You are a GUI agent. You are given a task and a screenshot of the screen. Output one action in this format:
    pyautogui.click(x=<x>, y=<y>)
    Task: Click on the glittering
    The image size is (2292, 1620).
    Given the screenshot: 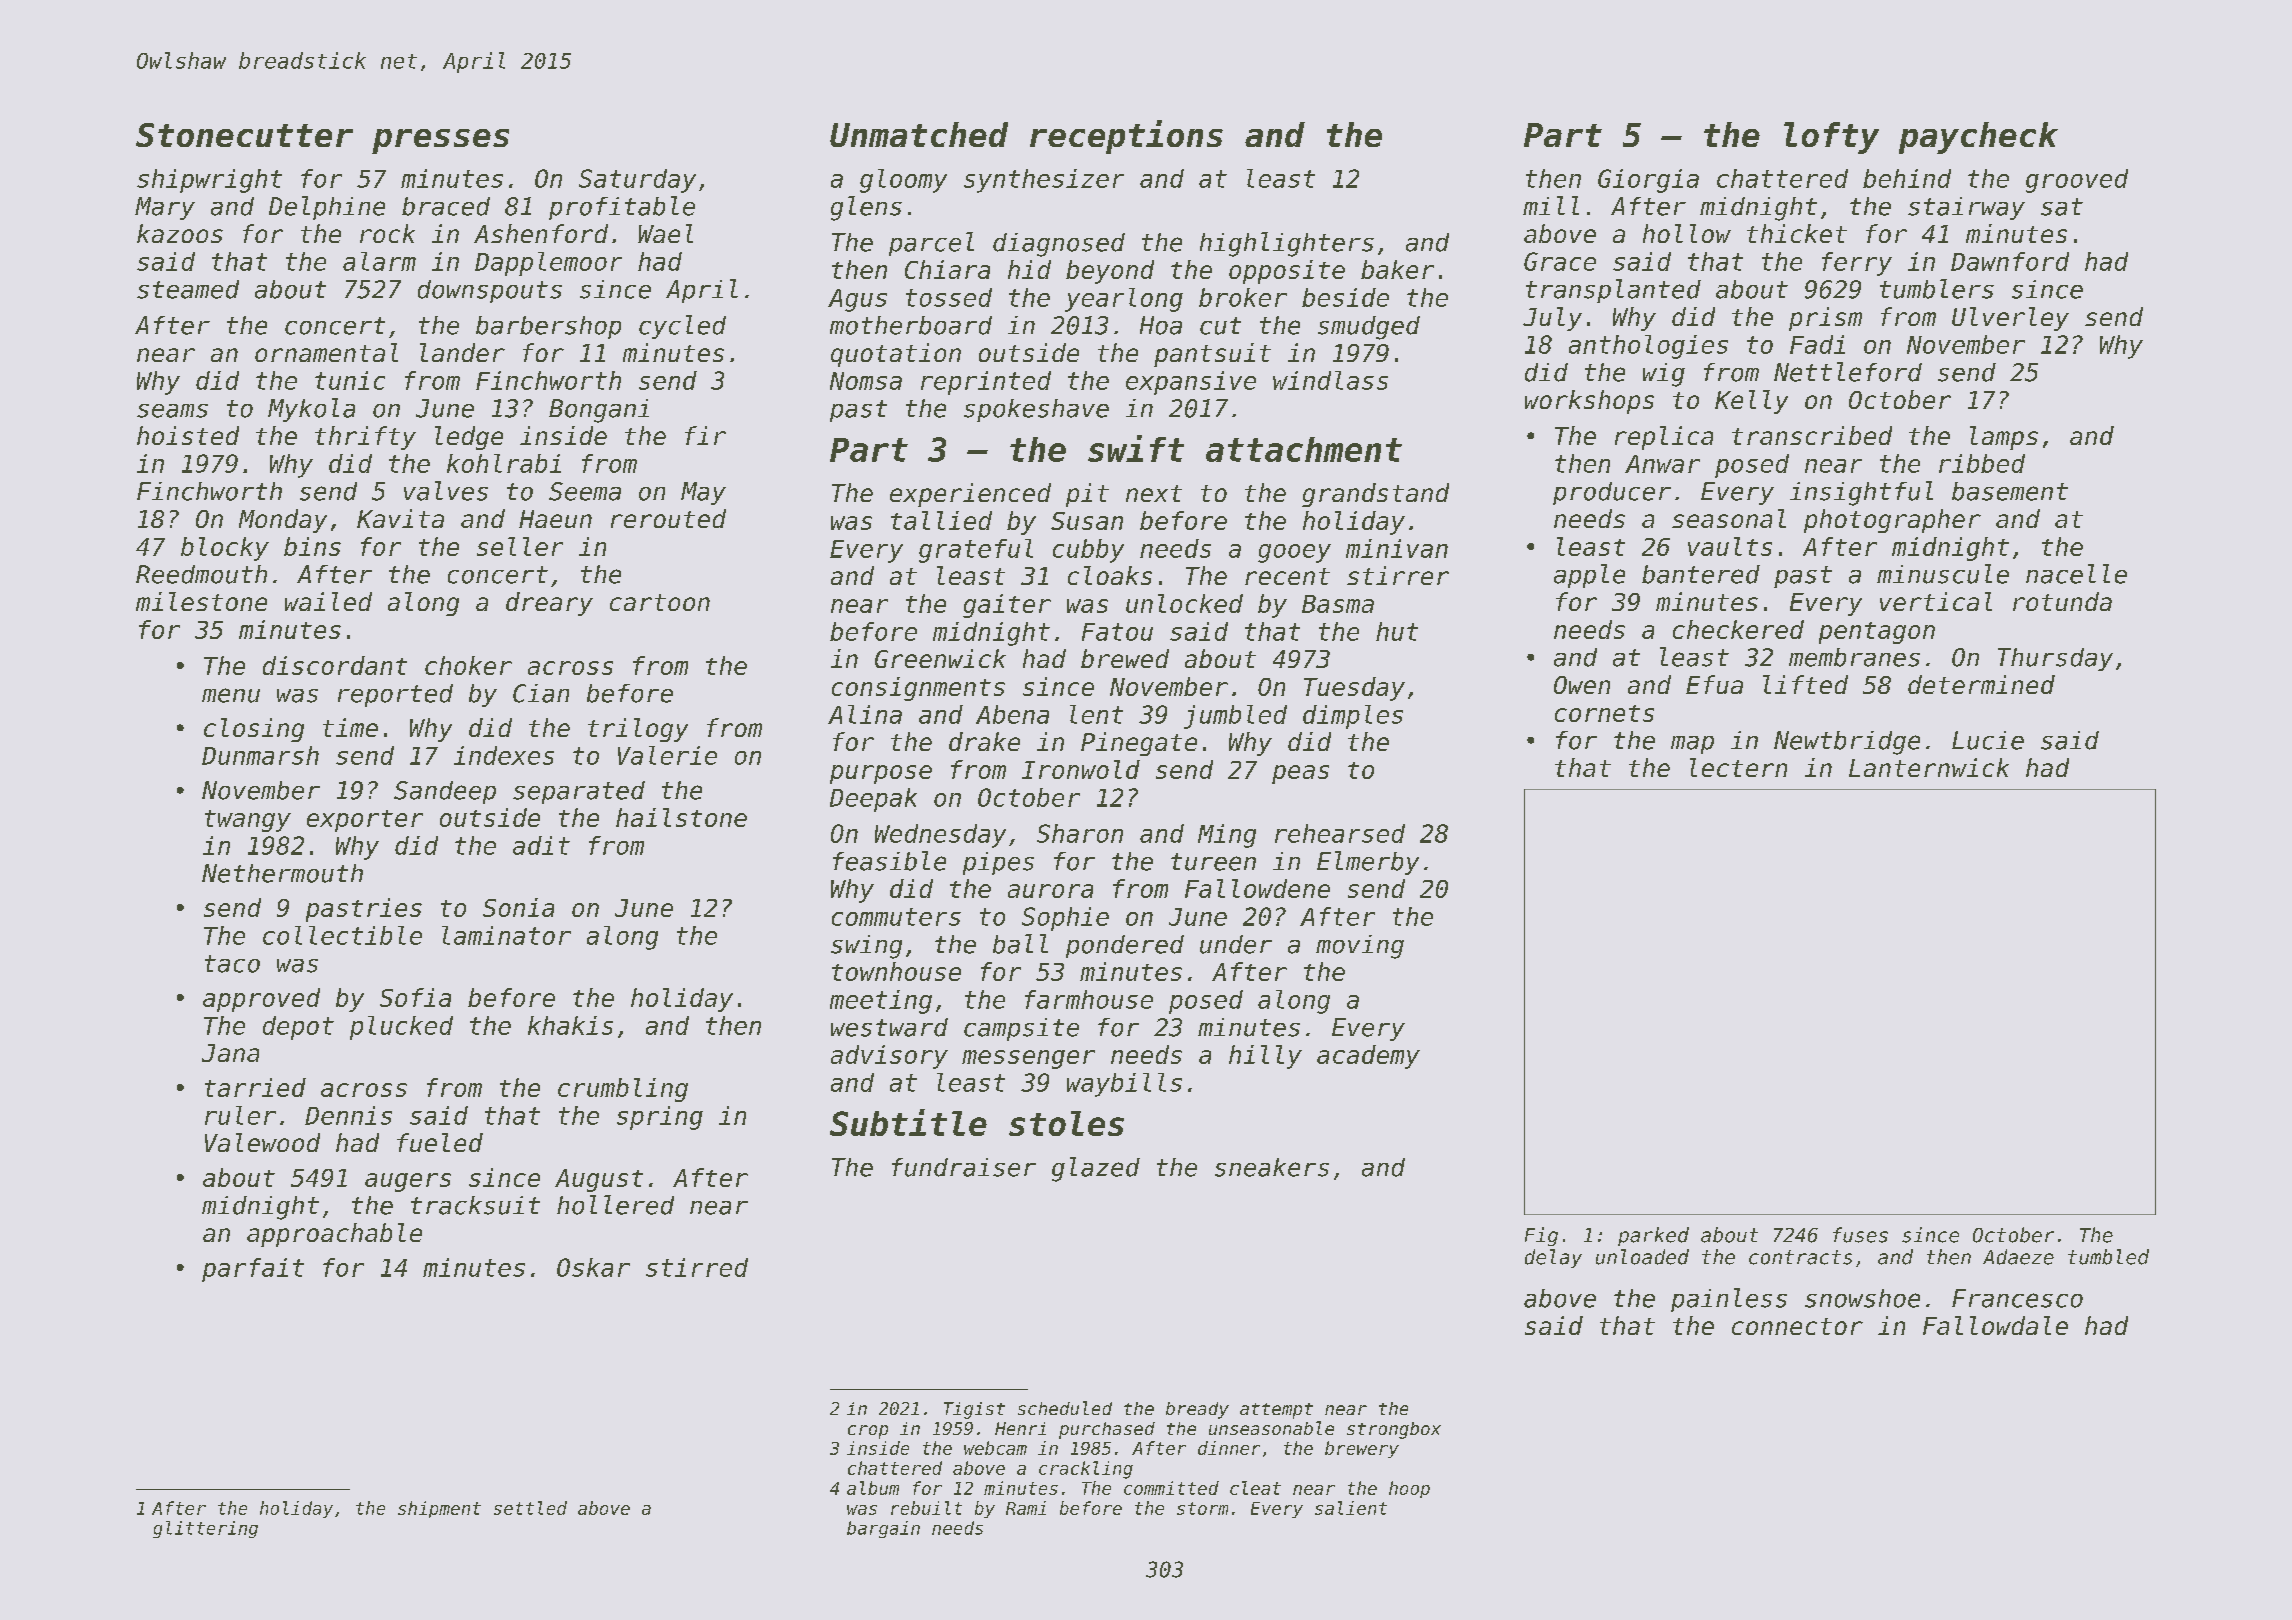 What is the action you would take?
    pyautogui.click(x=205, y=1529)
